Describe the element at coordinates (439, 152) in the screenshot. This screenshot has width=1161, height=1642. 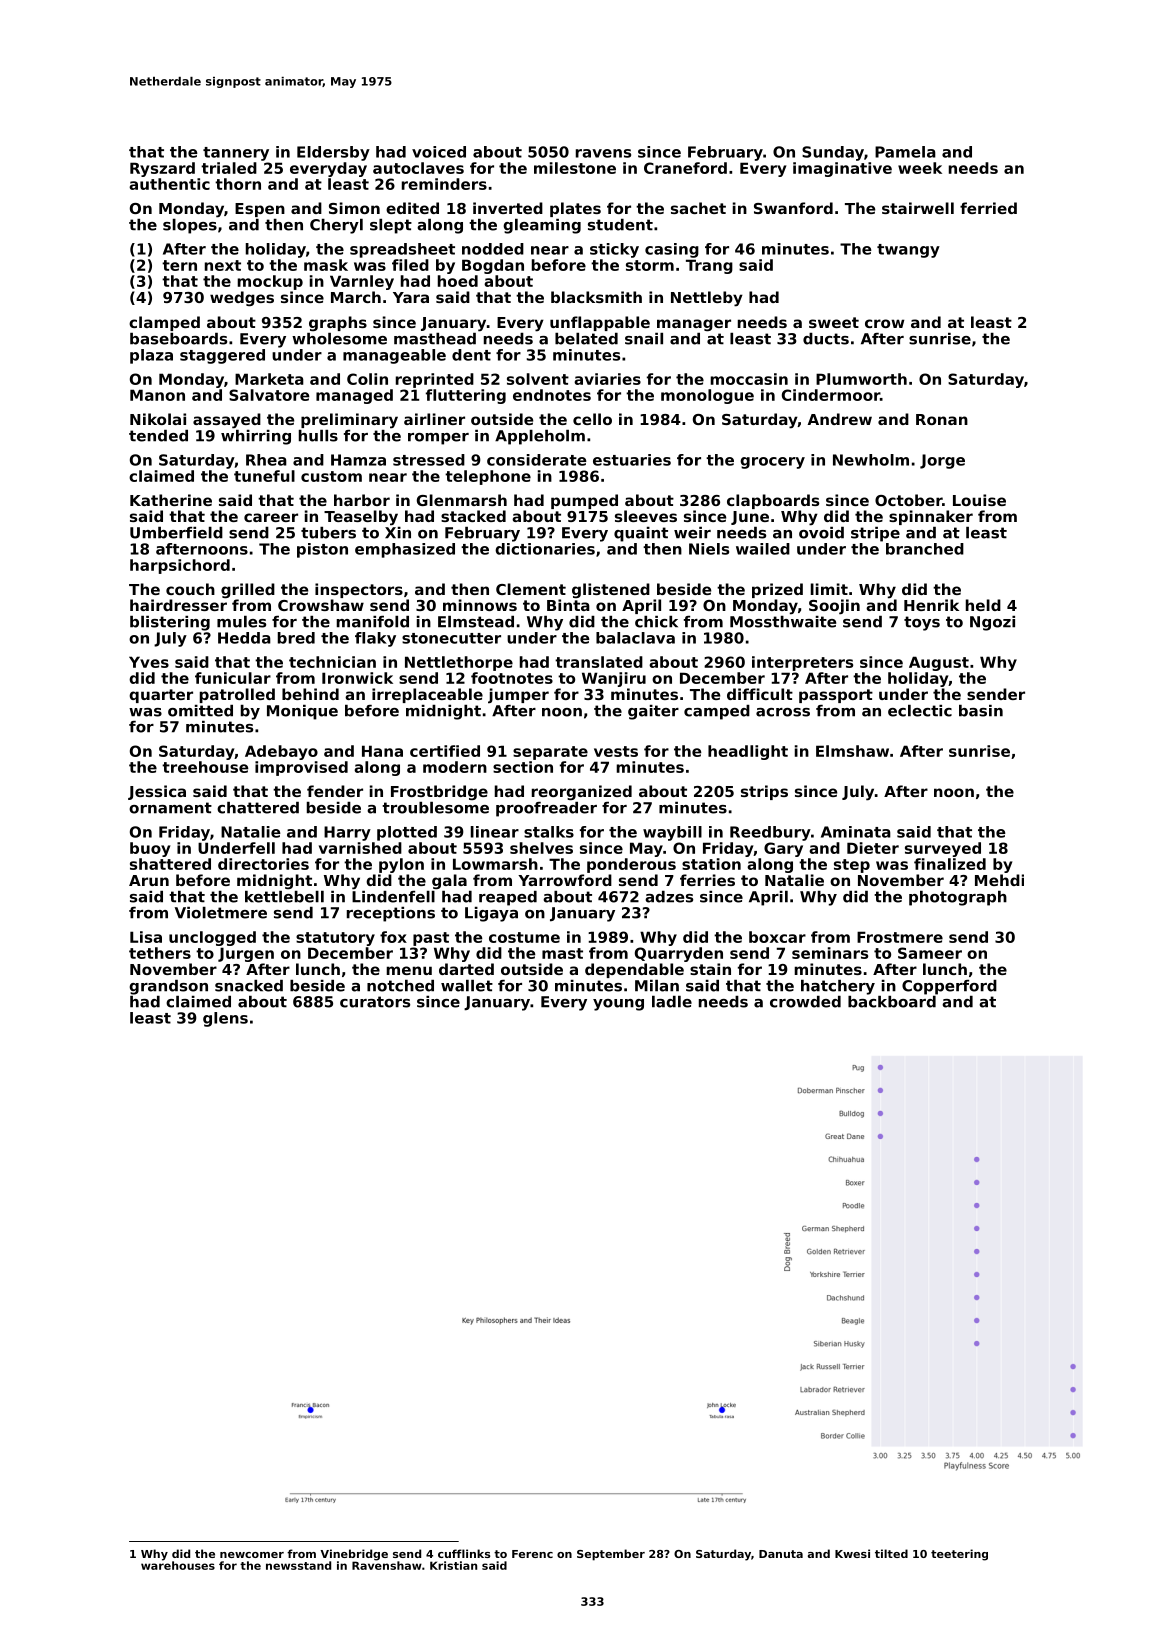
I see `voiced` at that location.
